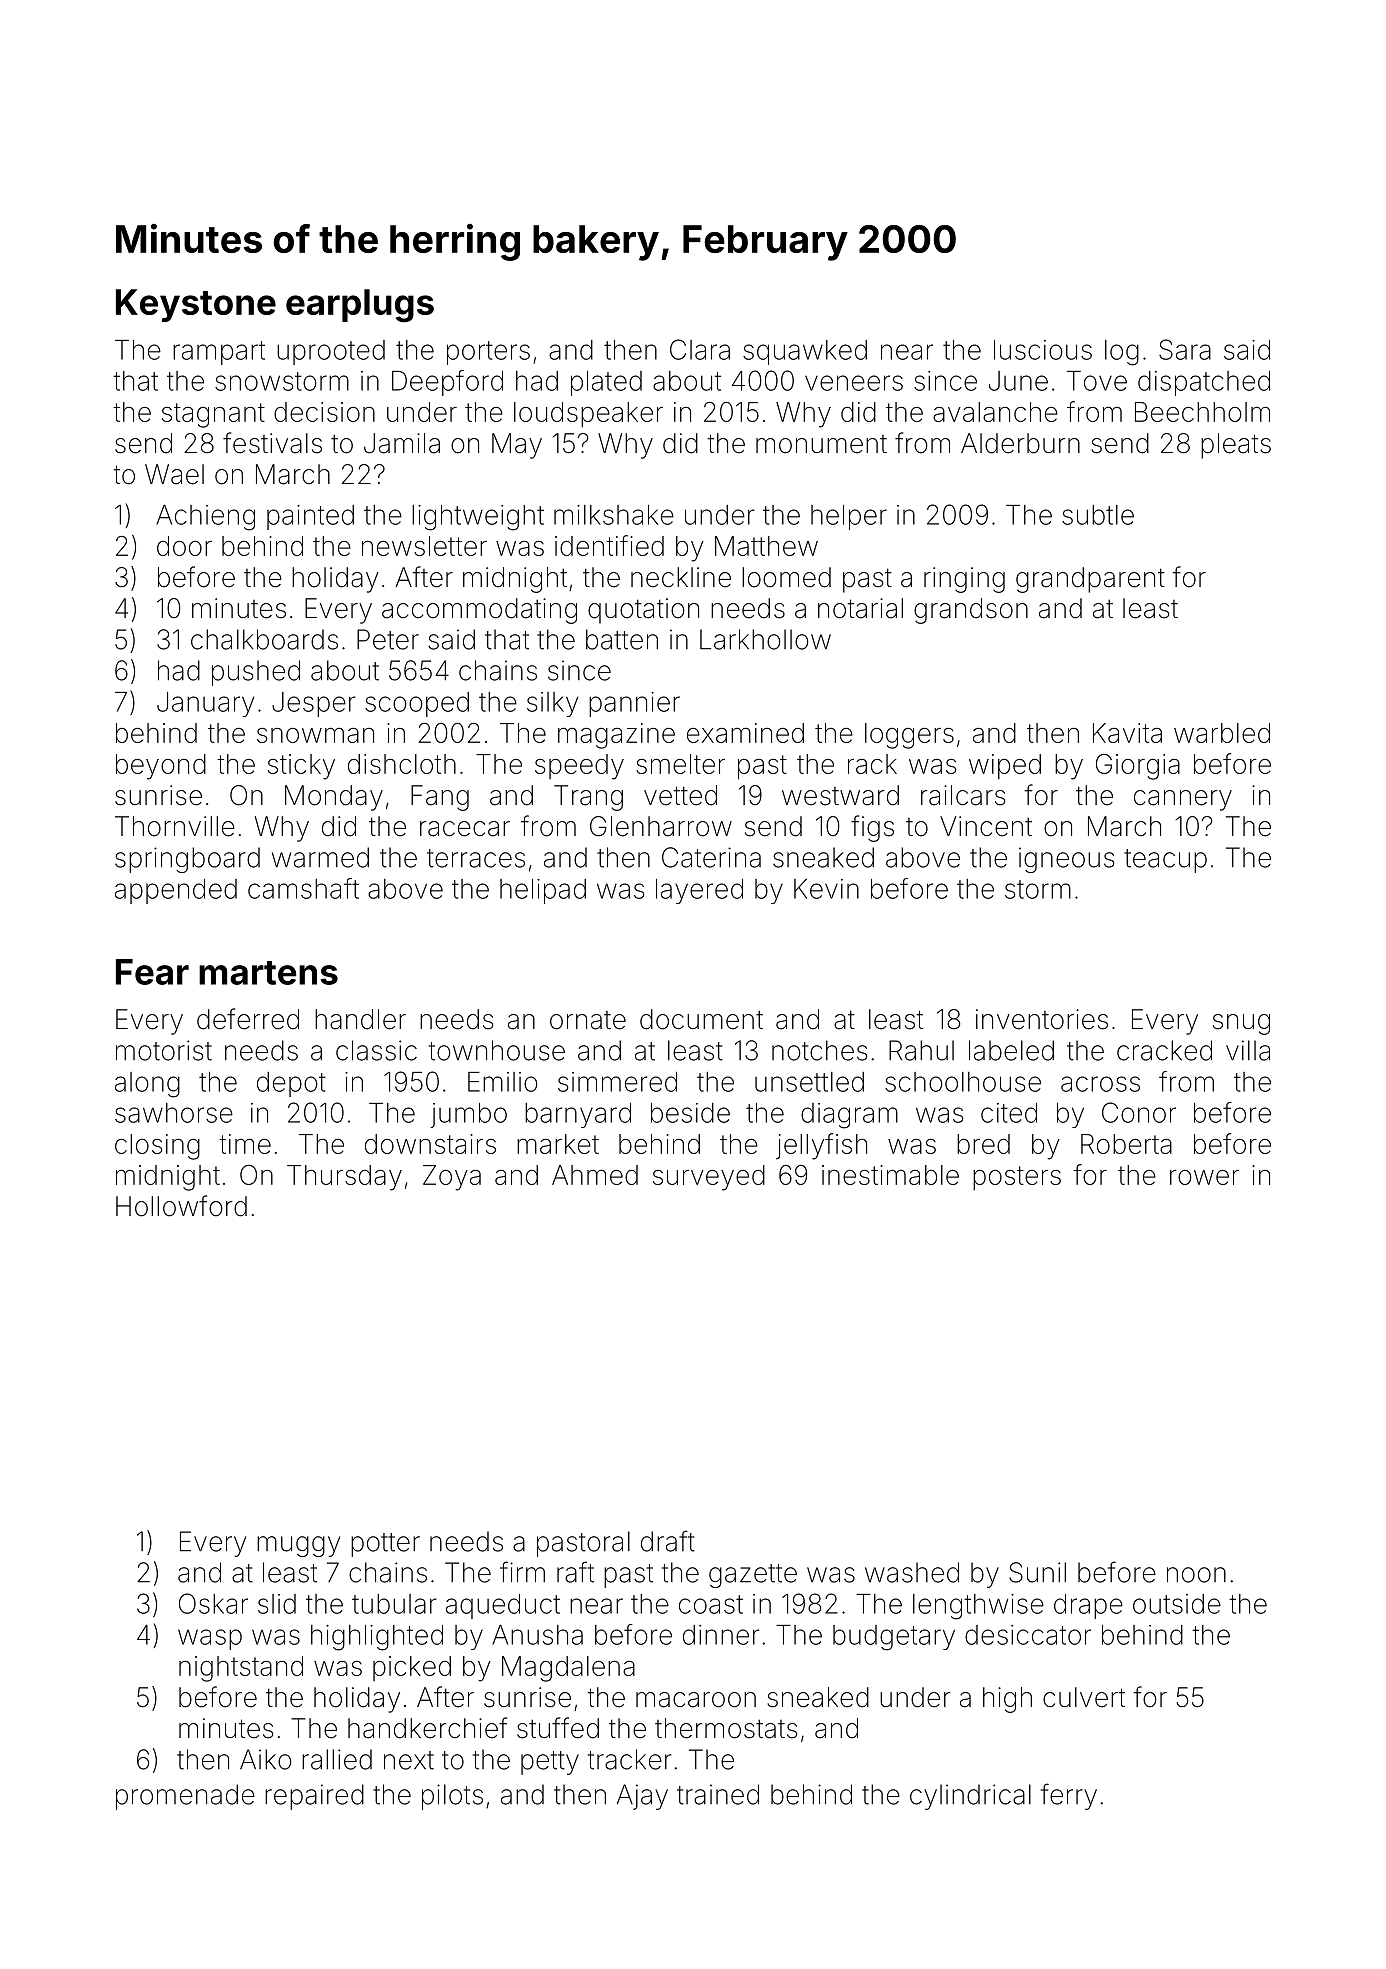 The width and height of the document is (1386, 1969). Describe the element at coordinates (699, 891) in the document. I see `layered` at that location.
